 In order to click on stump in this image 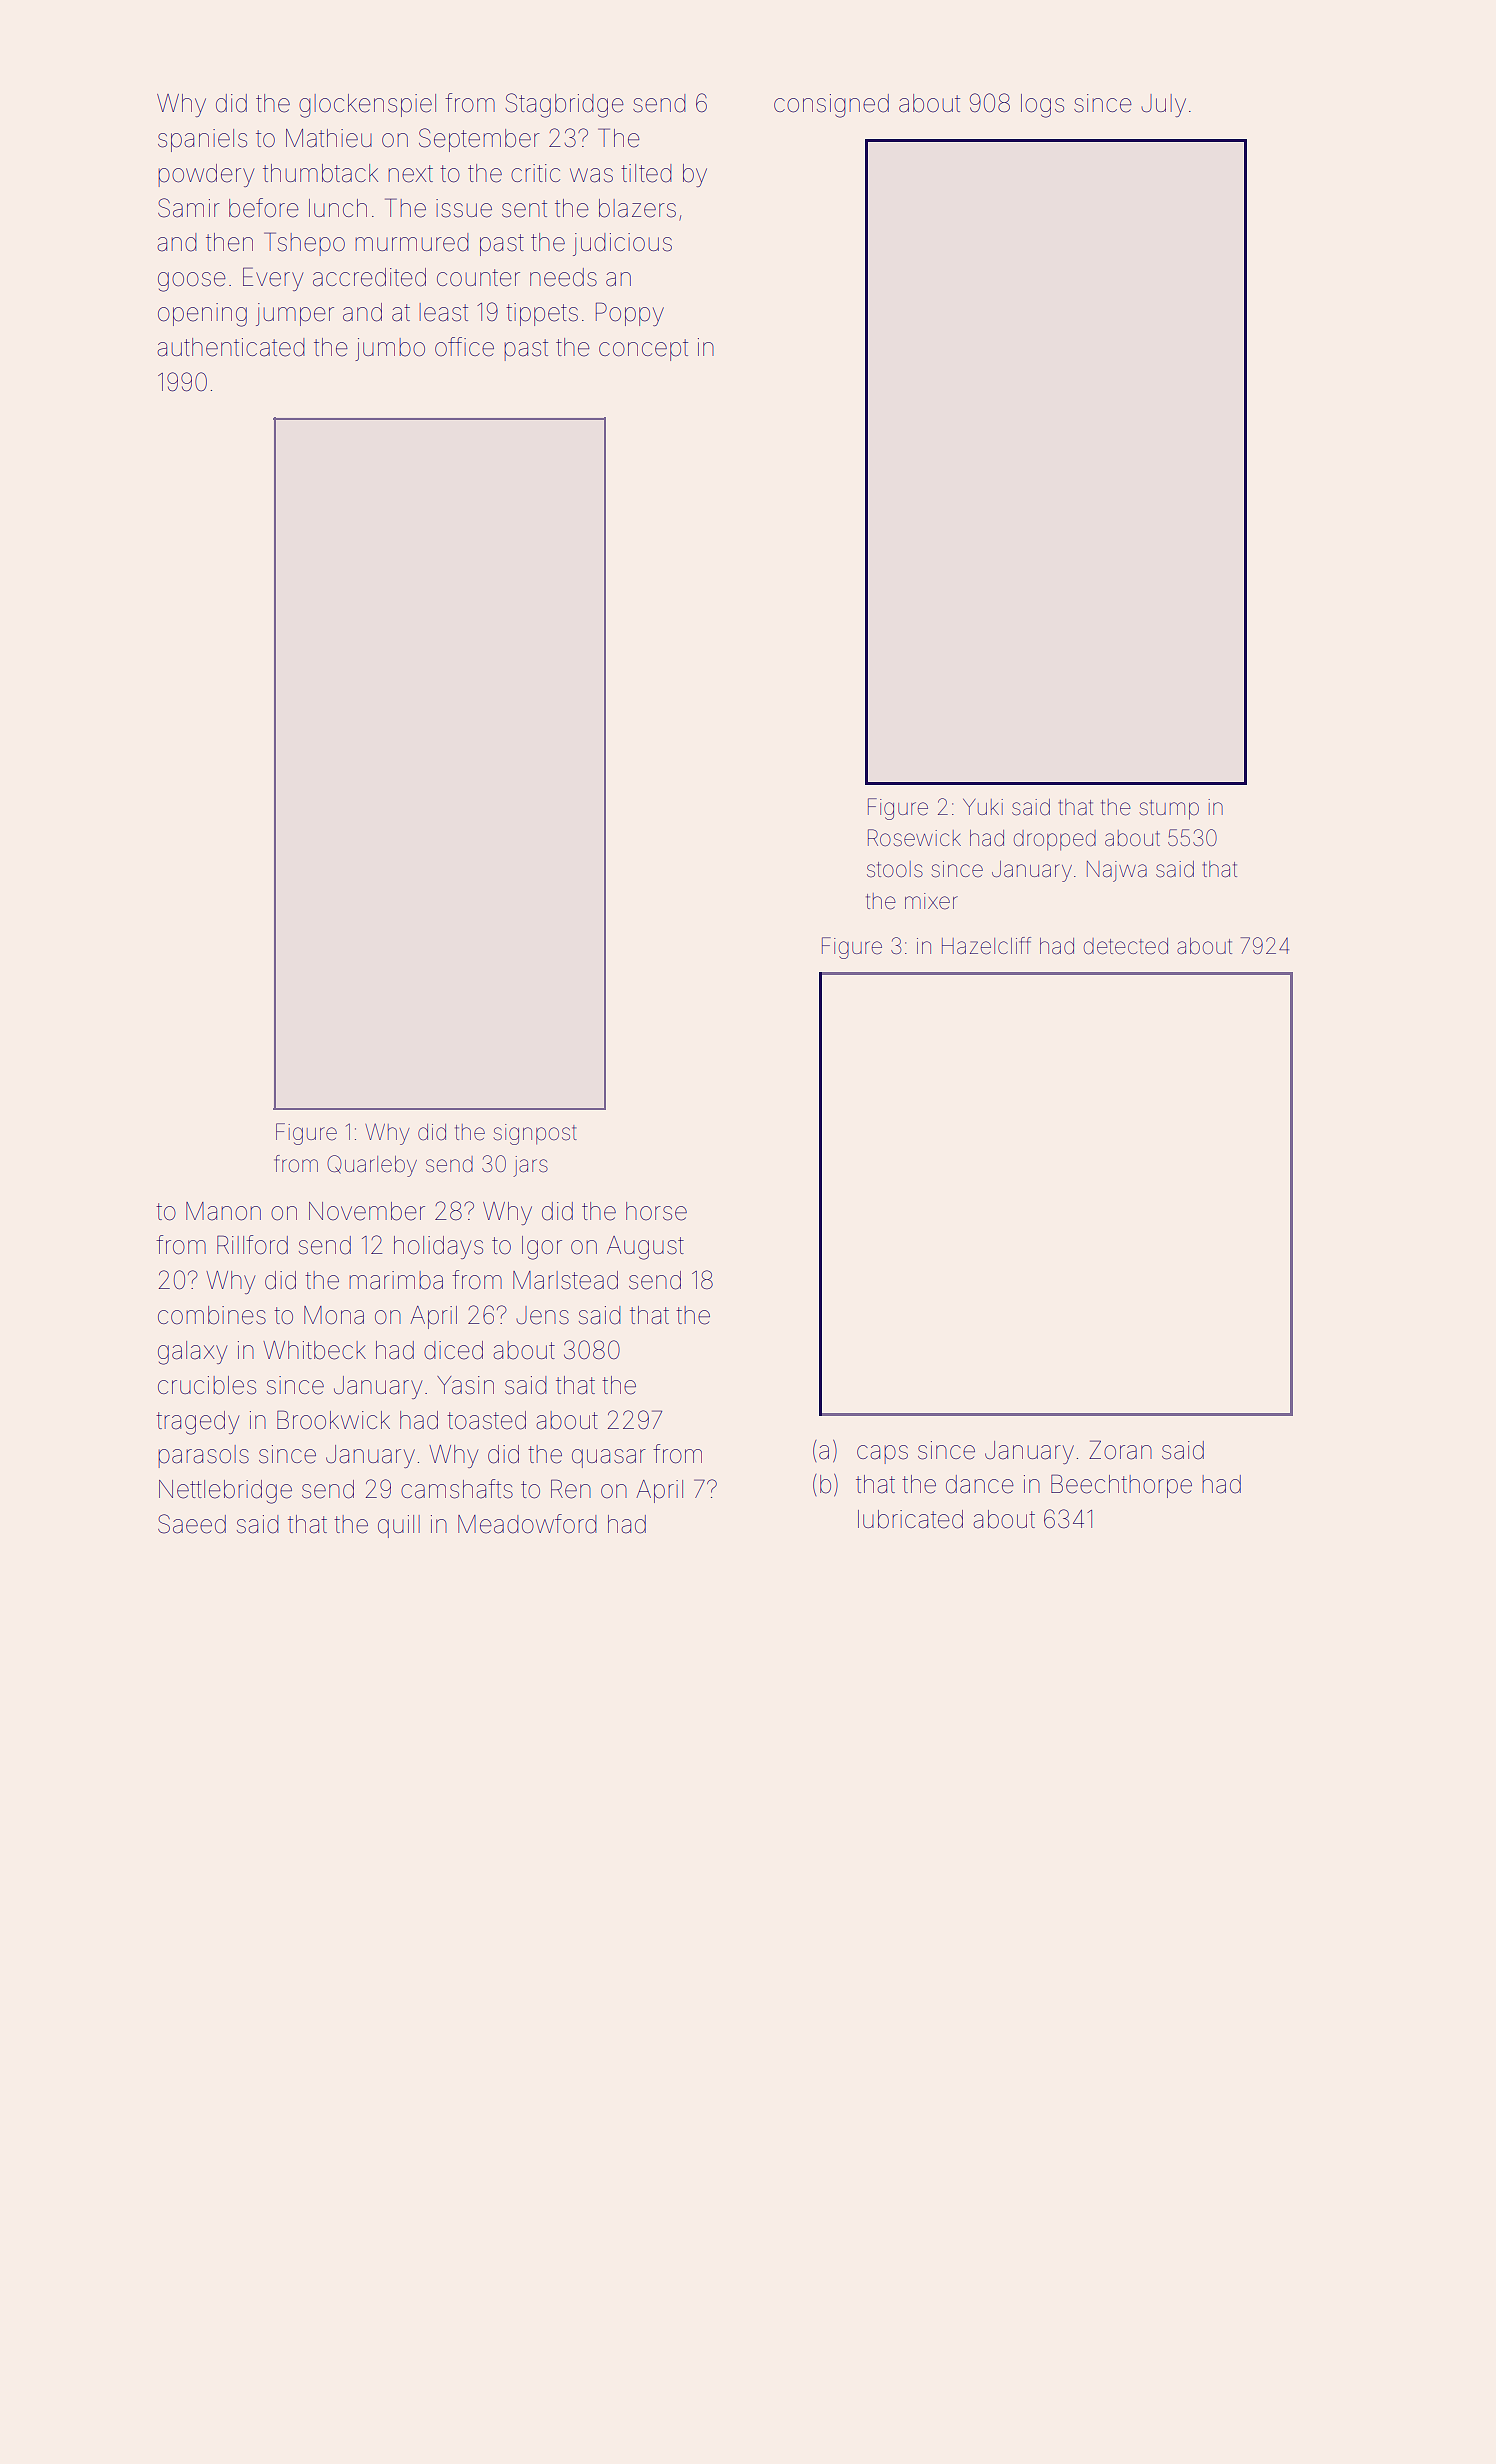, I will do `click(1169, 810)`.
